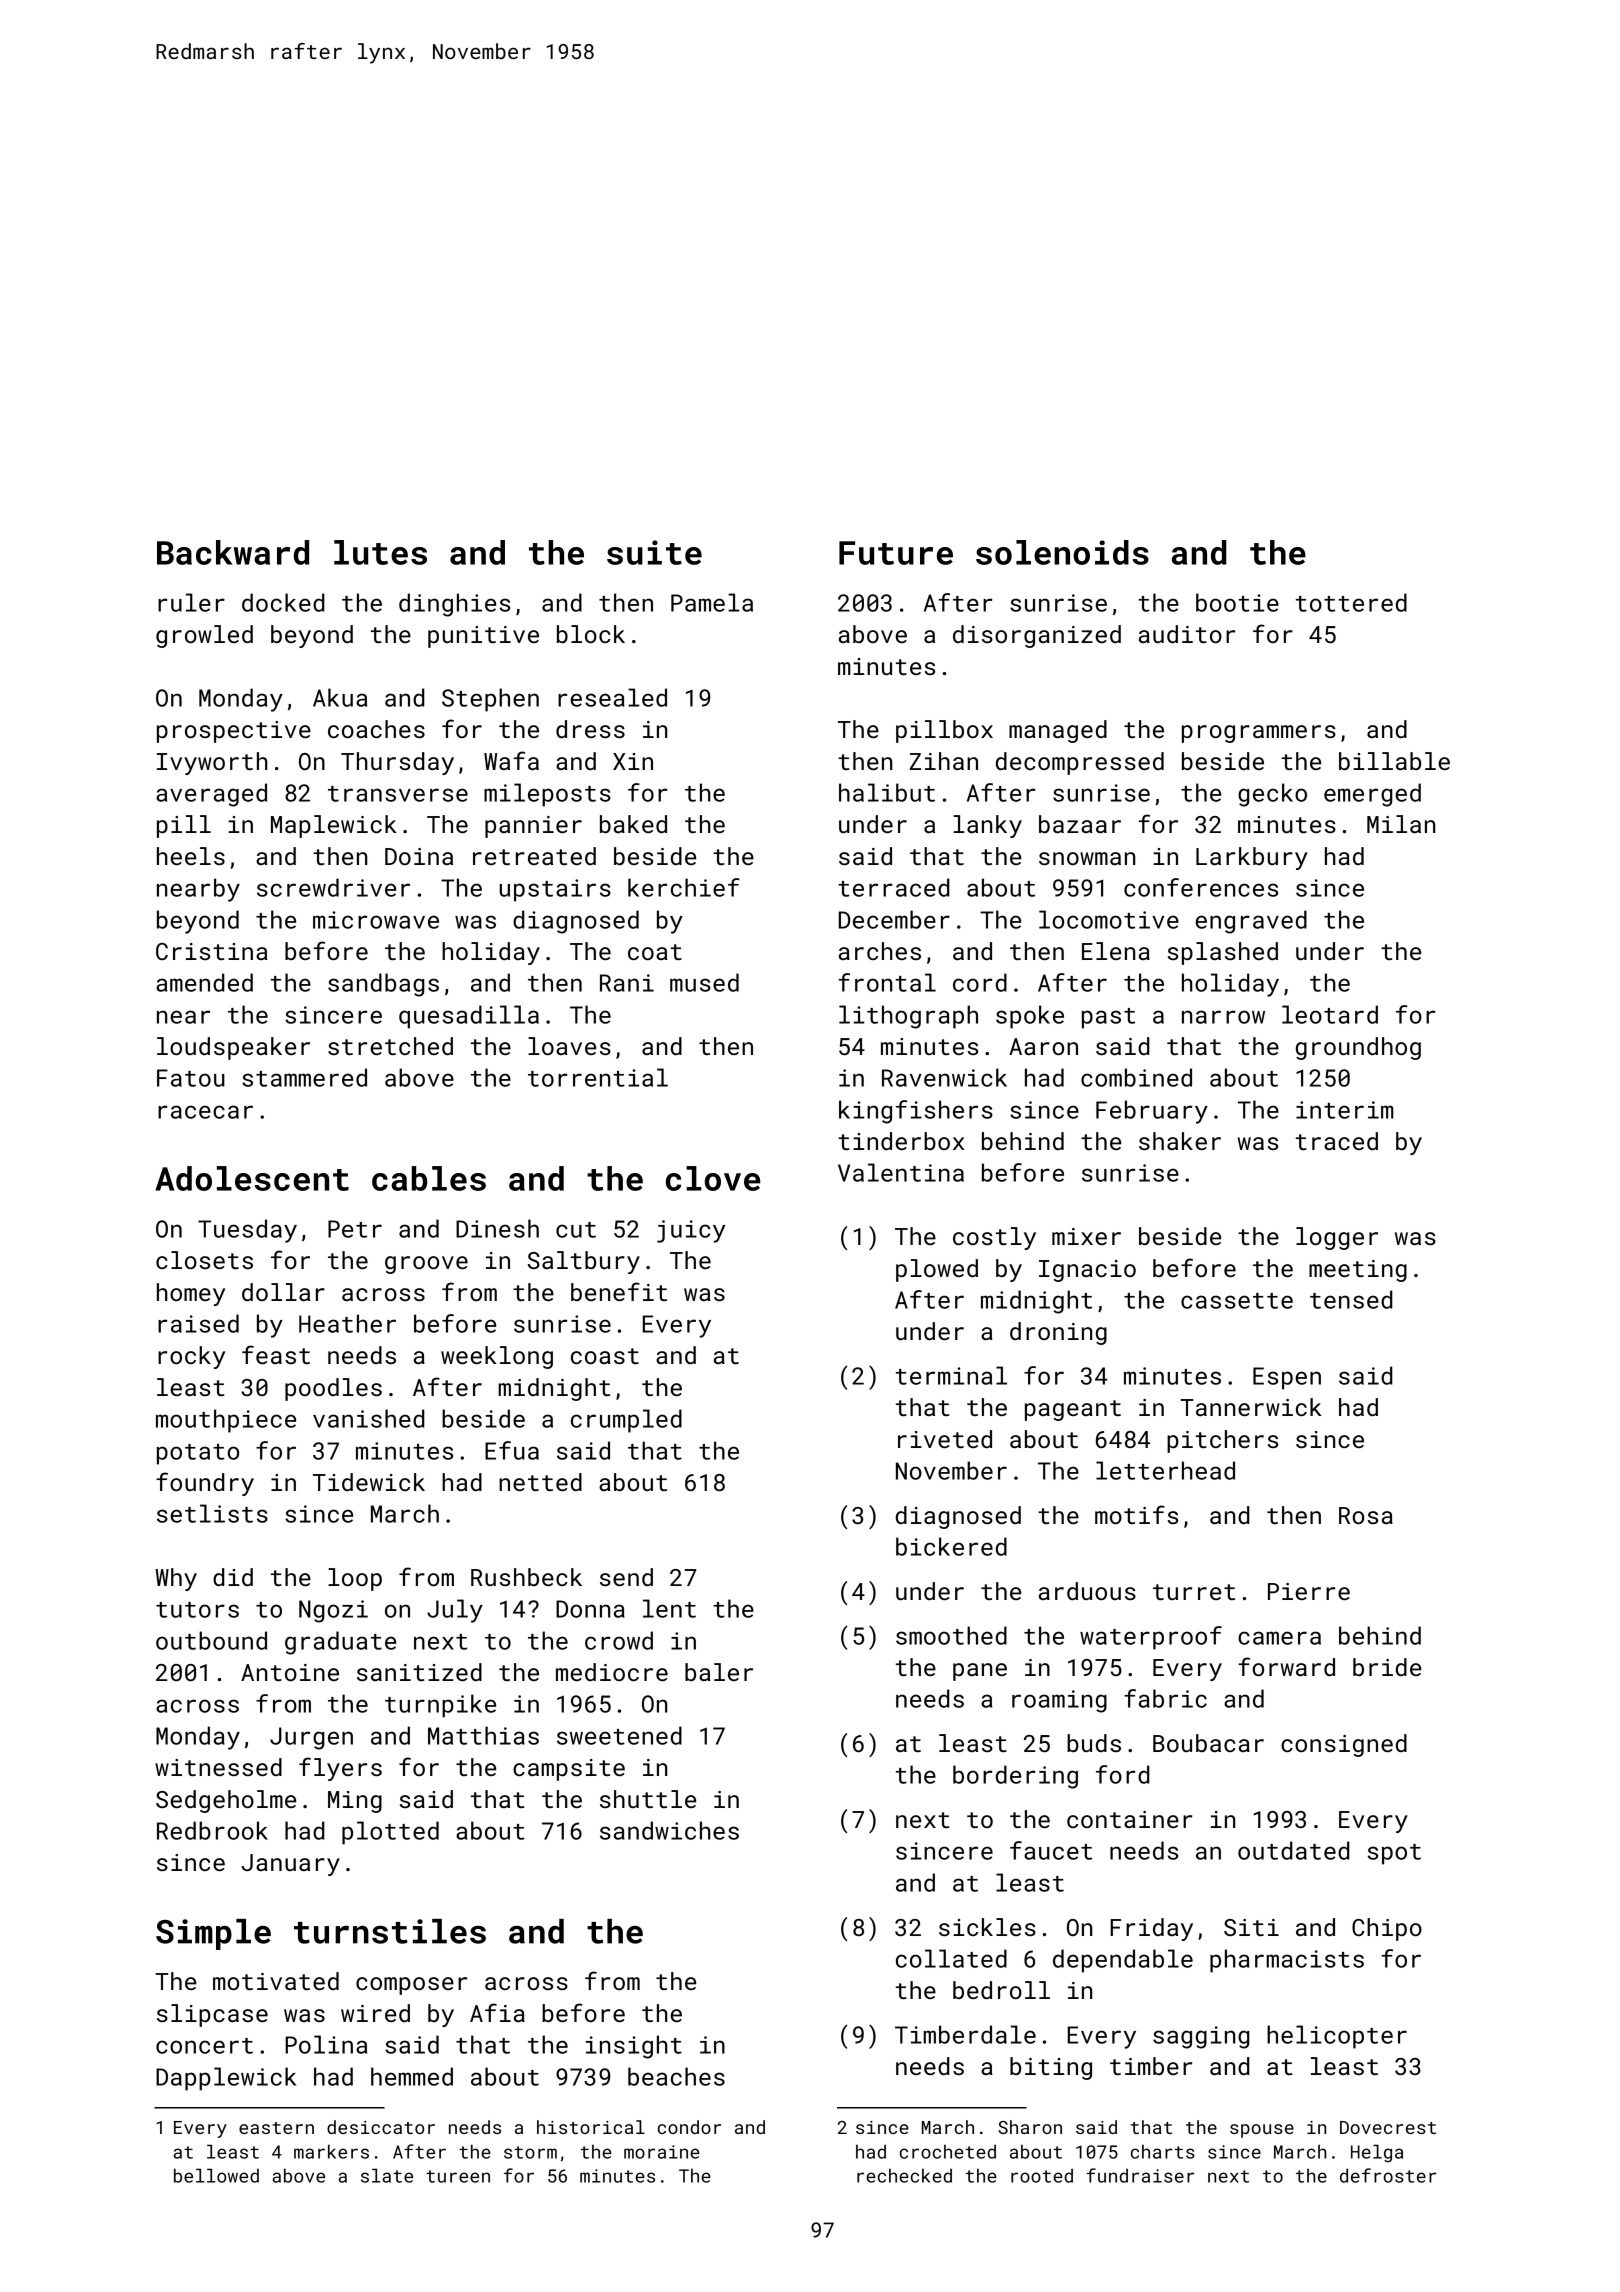 Image resolution: width=1620 pixels, height=2292 pixels. What do you see at coordinates (684, 887) in the screenshot?
I see `kerchief` at bounding box center [684, 887].
